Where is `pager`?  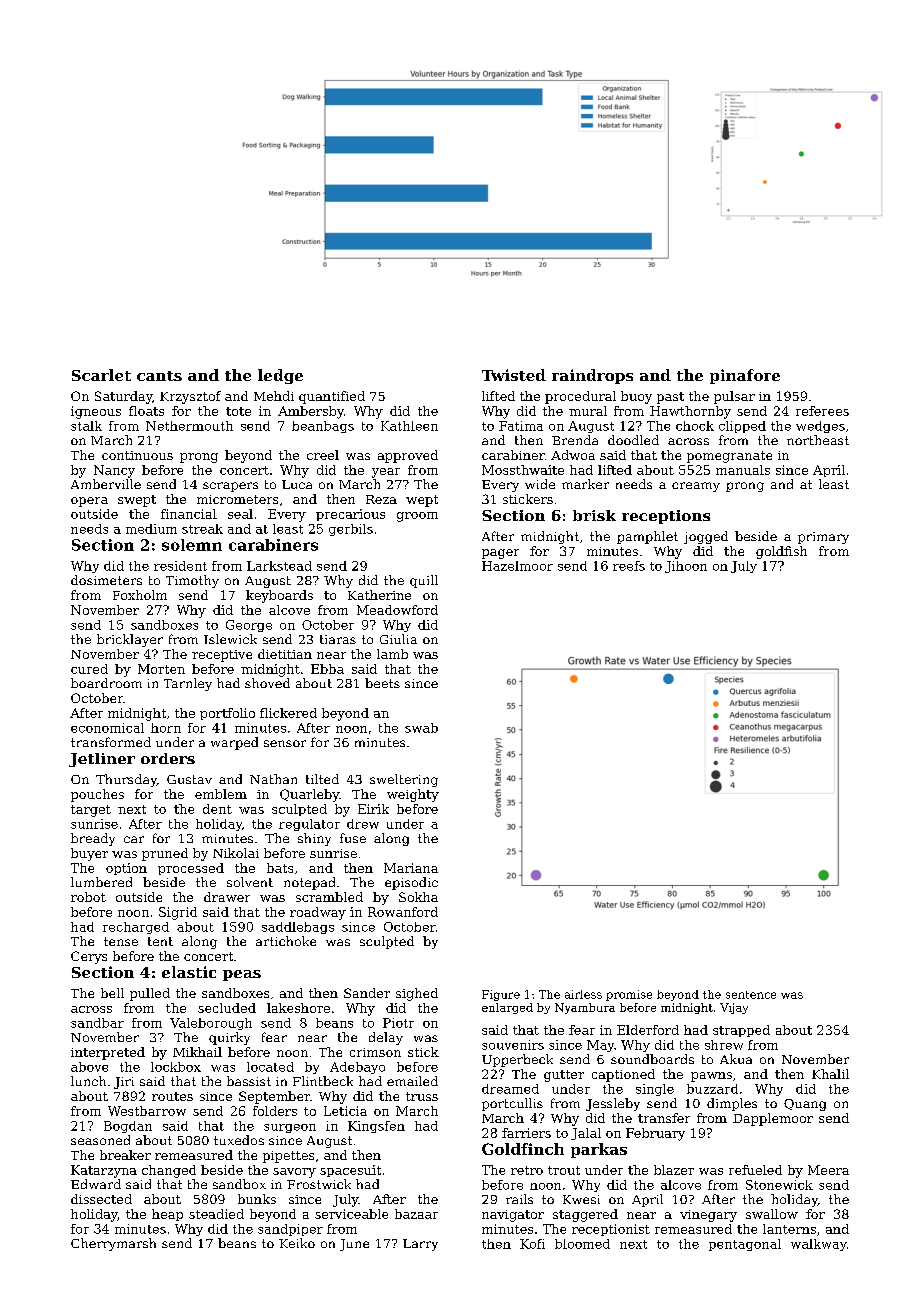 pager is located at coordinates (500, 554).
